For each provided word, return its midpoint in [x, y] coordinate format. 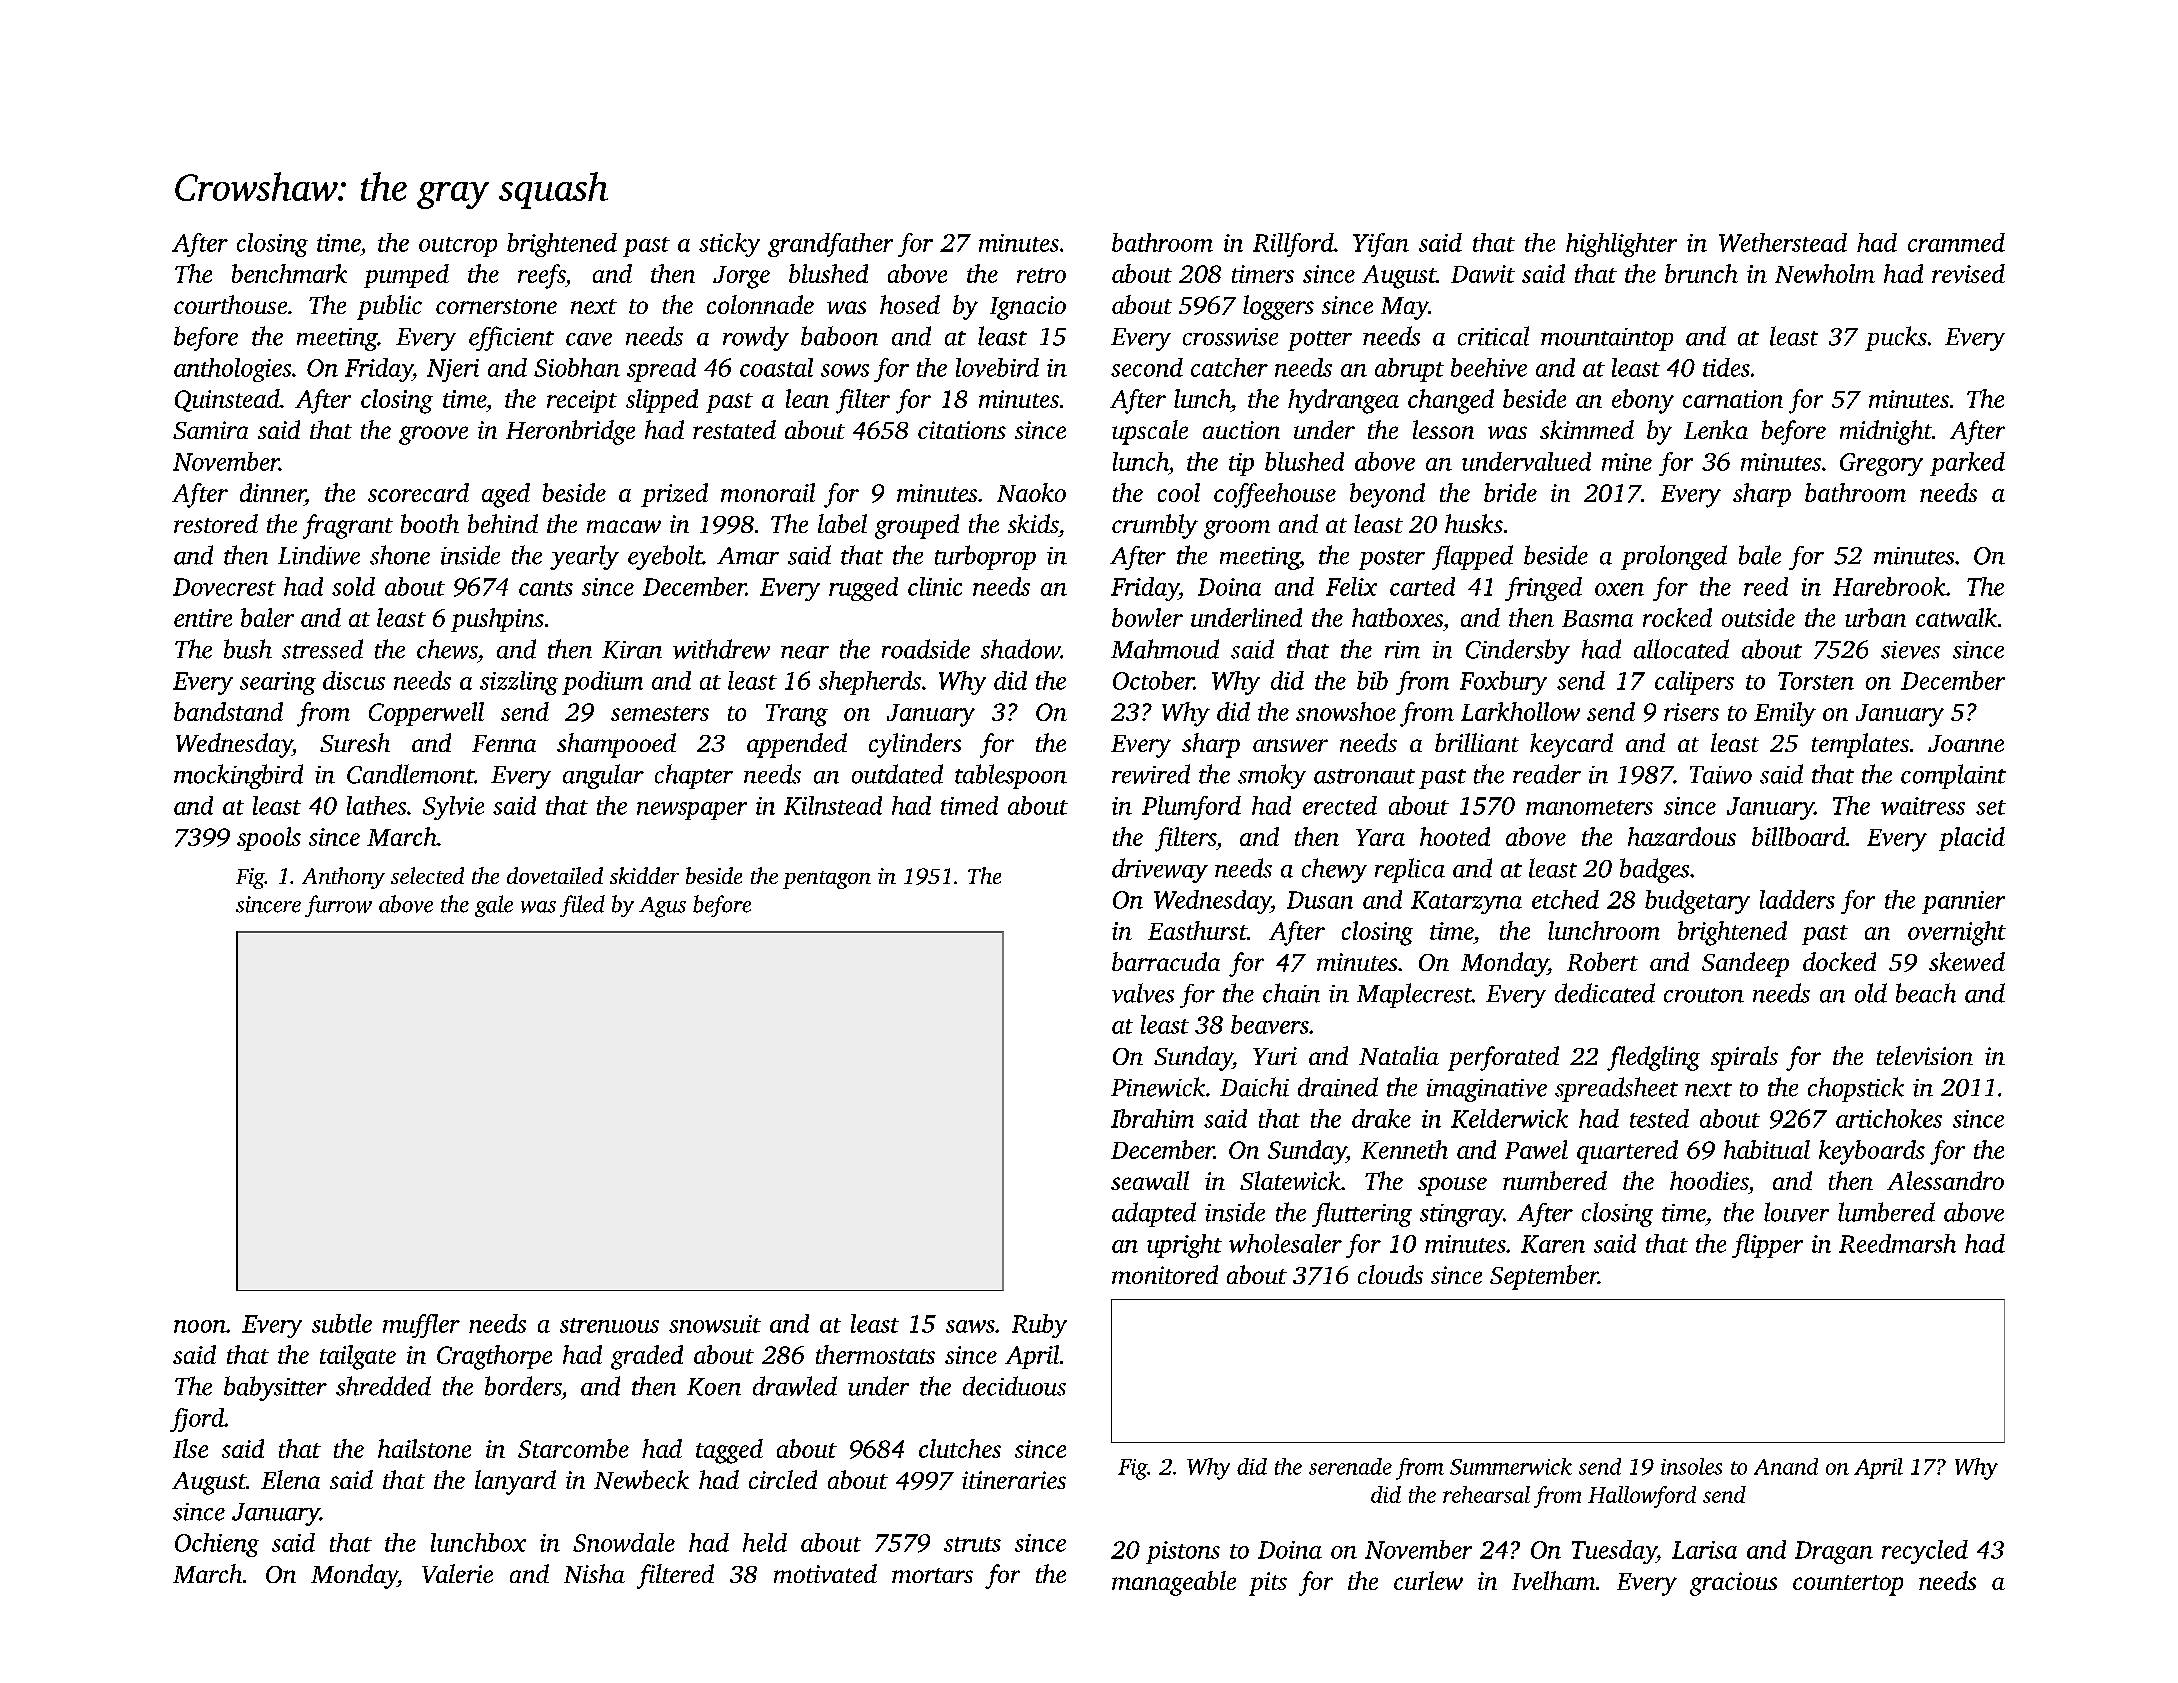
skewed [1967, 961]
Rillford [1293, 245]
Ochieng [217, 1545]
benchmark [289, 273]
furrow [338, 906]
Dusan [1320, 900]
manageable [1174, 1583]
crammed [1956, 242]
